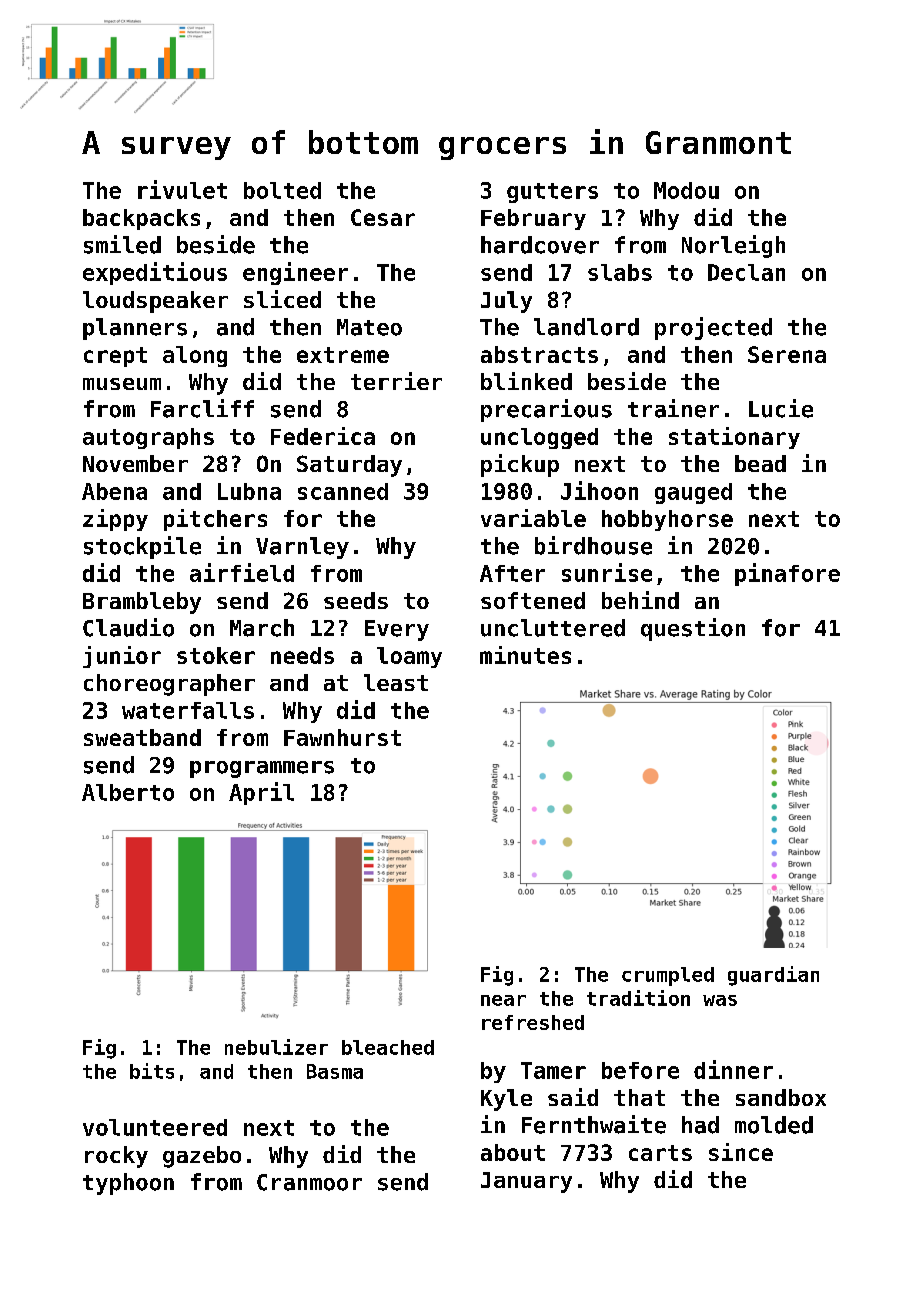 The width and height of the document is (924, 1314). Describe the element at coordinates (693, 629) in the document. I see `question` at that location.
